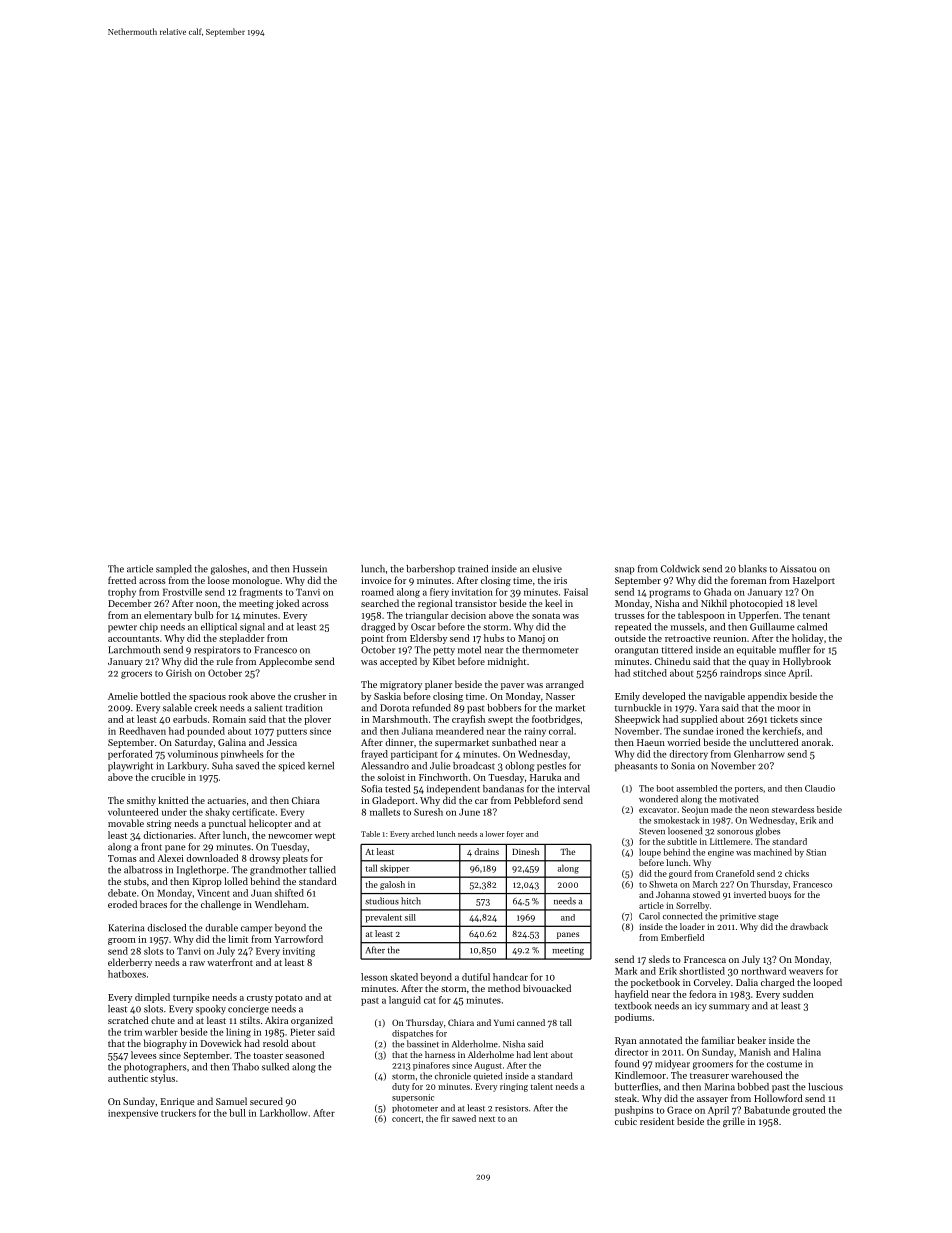  What do you see at coordinates (809, 1111) in the page?
I see `grouted` at bounding box center [809, 1111].
